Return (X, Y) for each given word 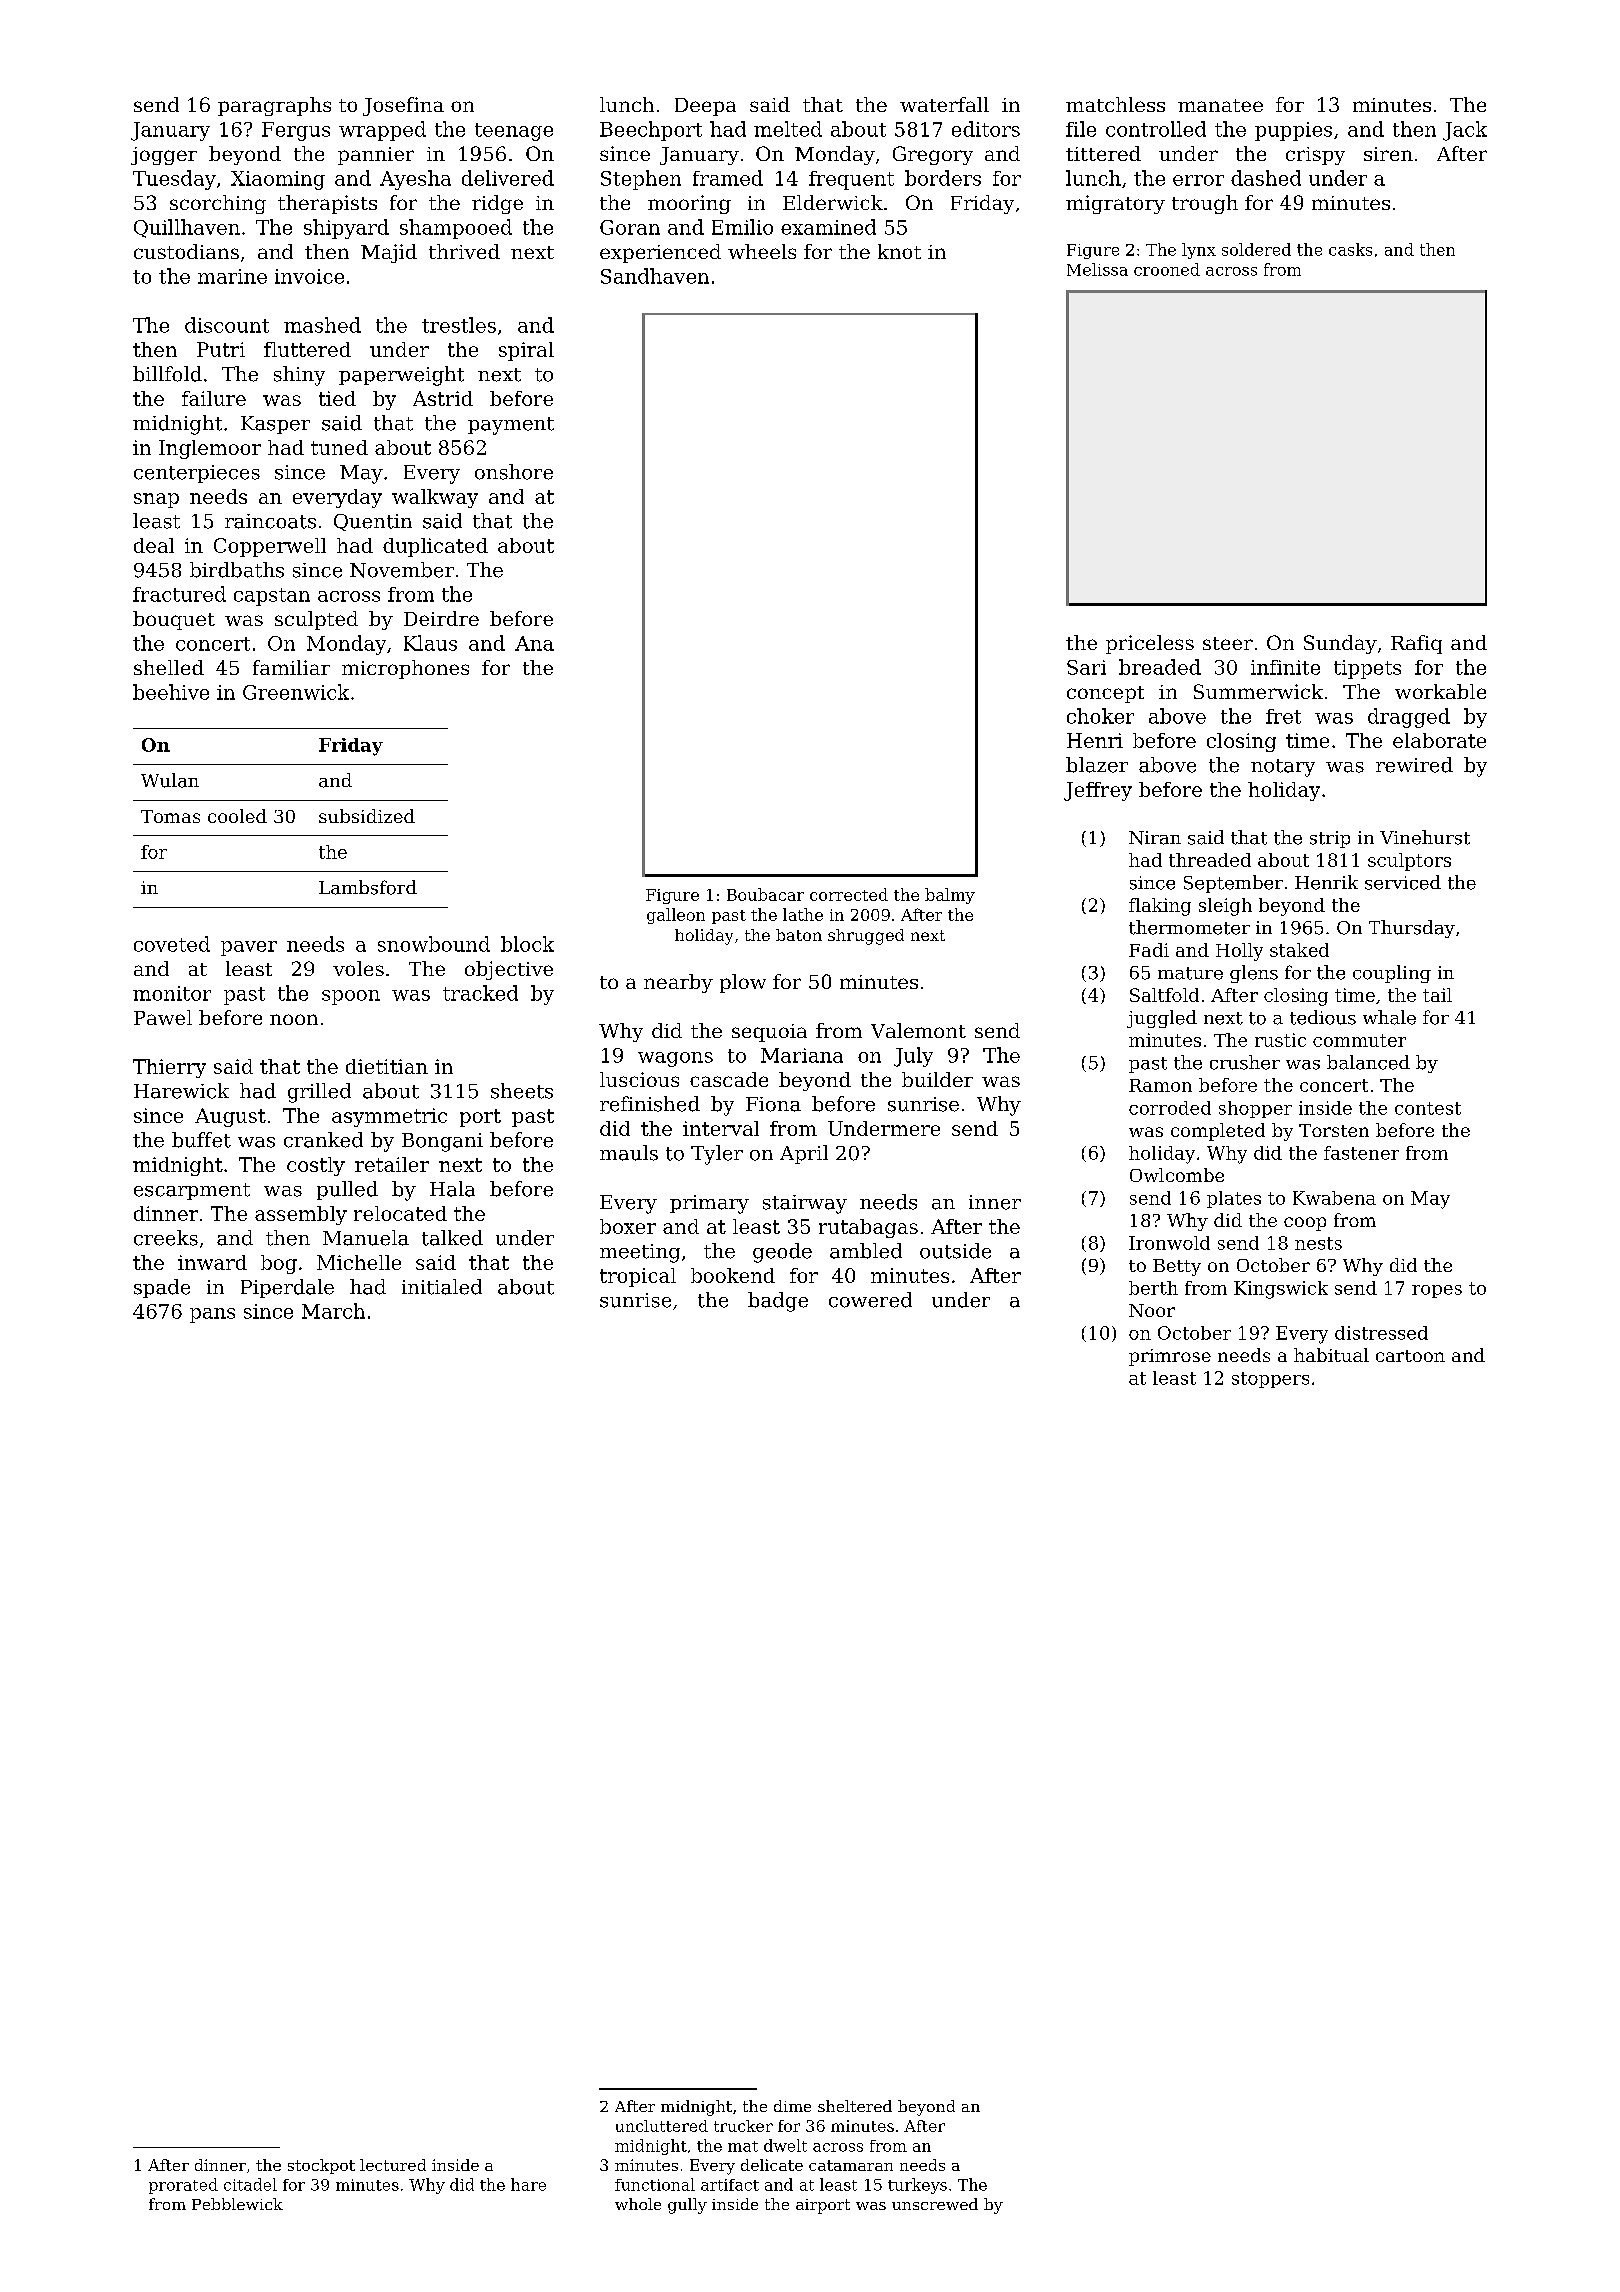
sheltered (855, 2106)
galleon (676, 916)
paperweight (401, 376)
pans (212, 1315)
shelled (169, 667)
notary (1283, 768)
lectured (393, 2165)
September (1233, 884)
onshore (514, 472)
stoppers (1270, 1380)
